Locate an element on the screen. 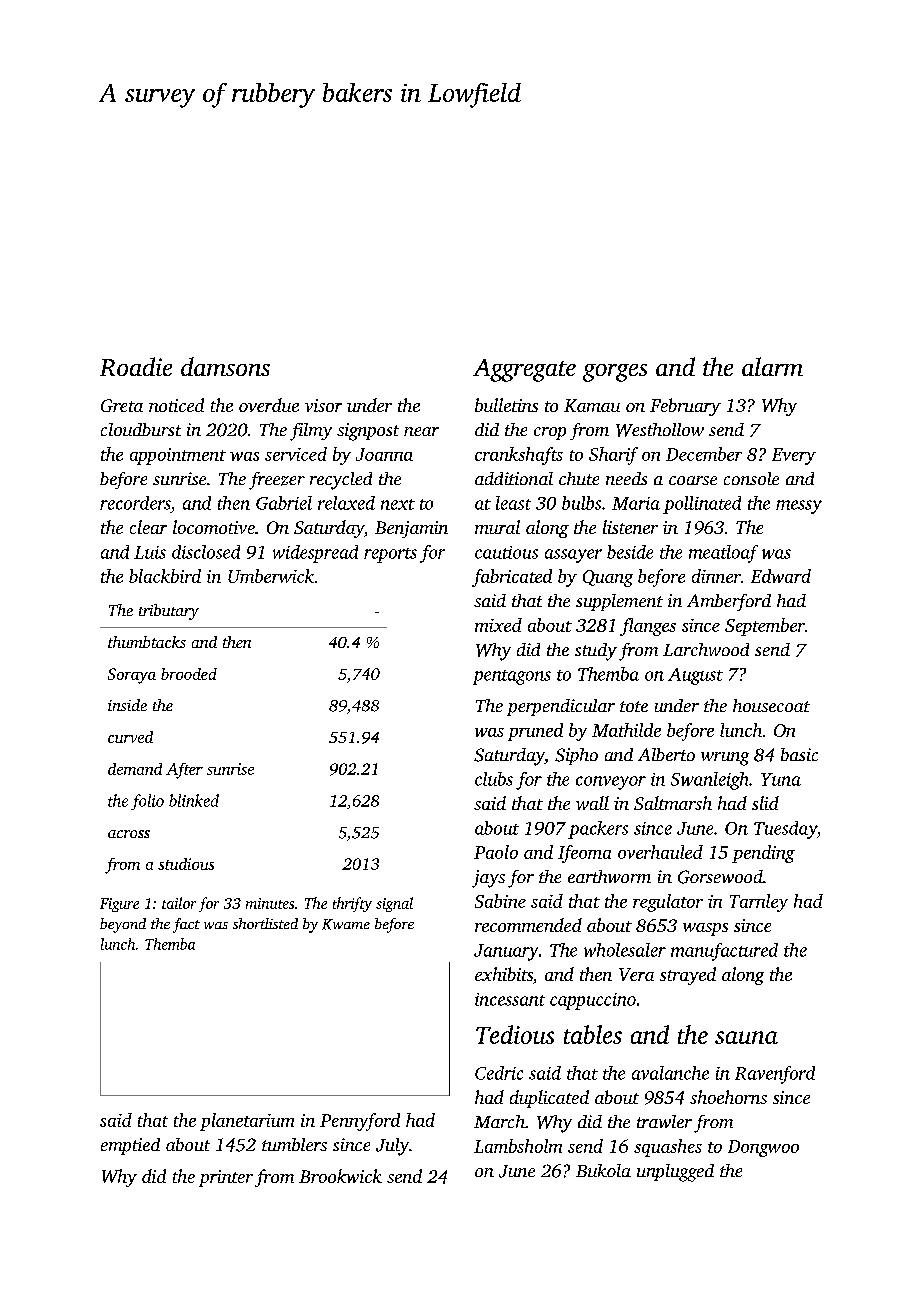 The height and width of the screenshot is (1308, 924). cloudburst is located at coordinates (141, 429).
